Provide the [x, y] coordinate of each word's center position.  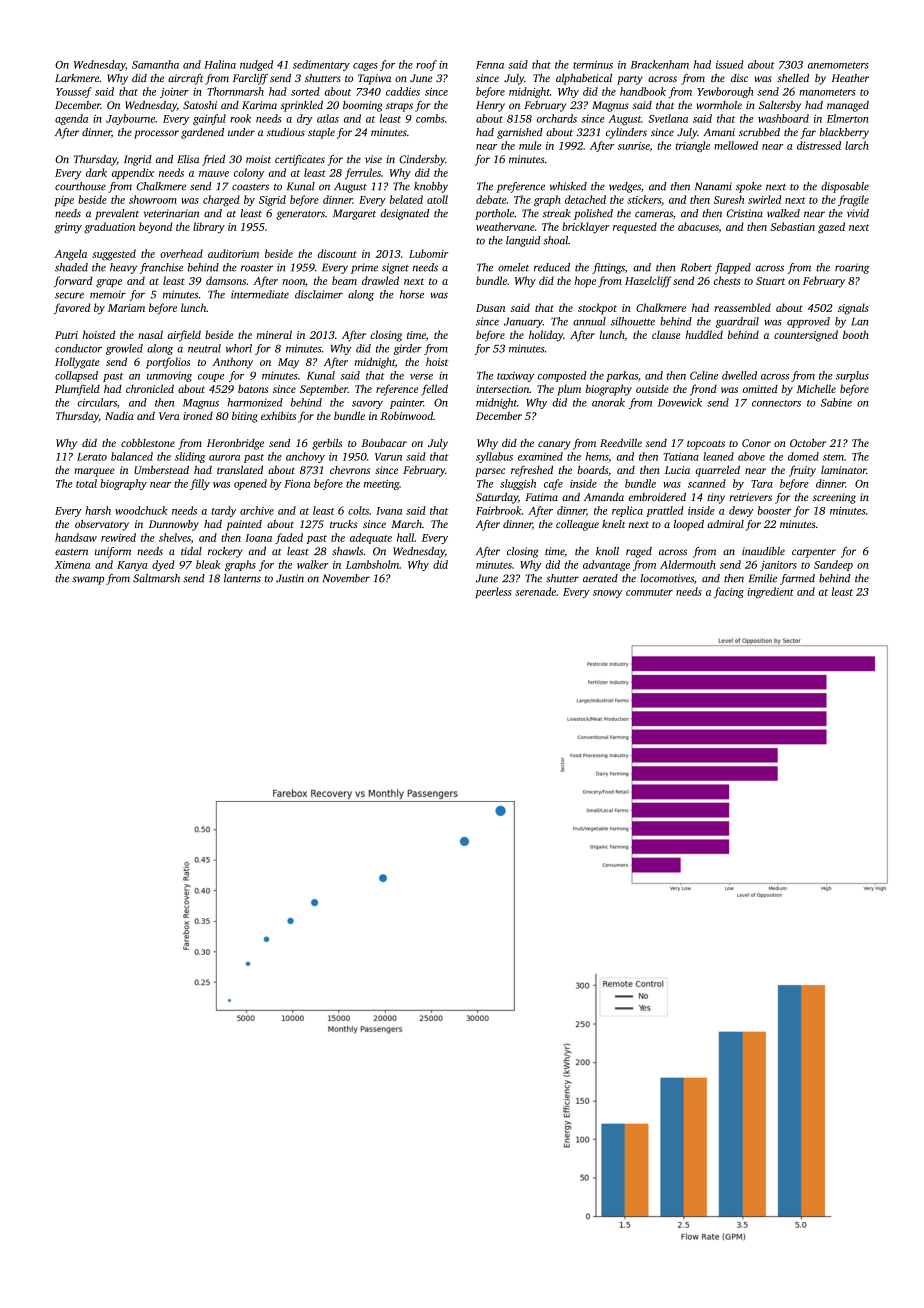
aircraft [185, 79]
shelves [175, 537]
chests [727, 280]
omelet [513, 267]
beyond [155, 228]
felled [434, 390]
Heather [850, 78]
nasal [150, 334]
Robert [696, 267]
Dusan [490, 308]
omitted [760, 388]
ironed [198, 416]
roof [426, 65]
